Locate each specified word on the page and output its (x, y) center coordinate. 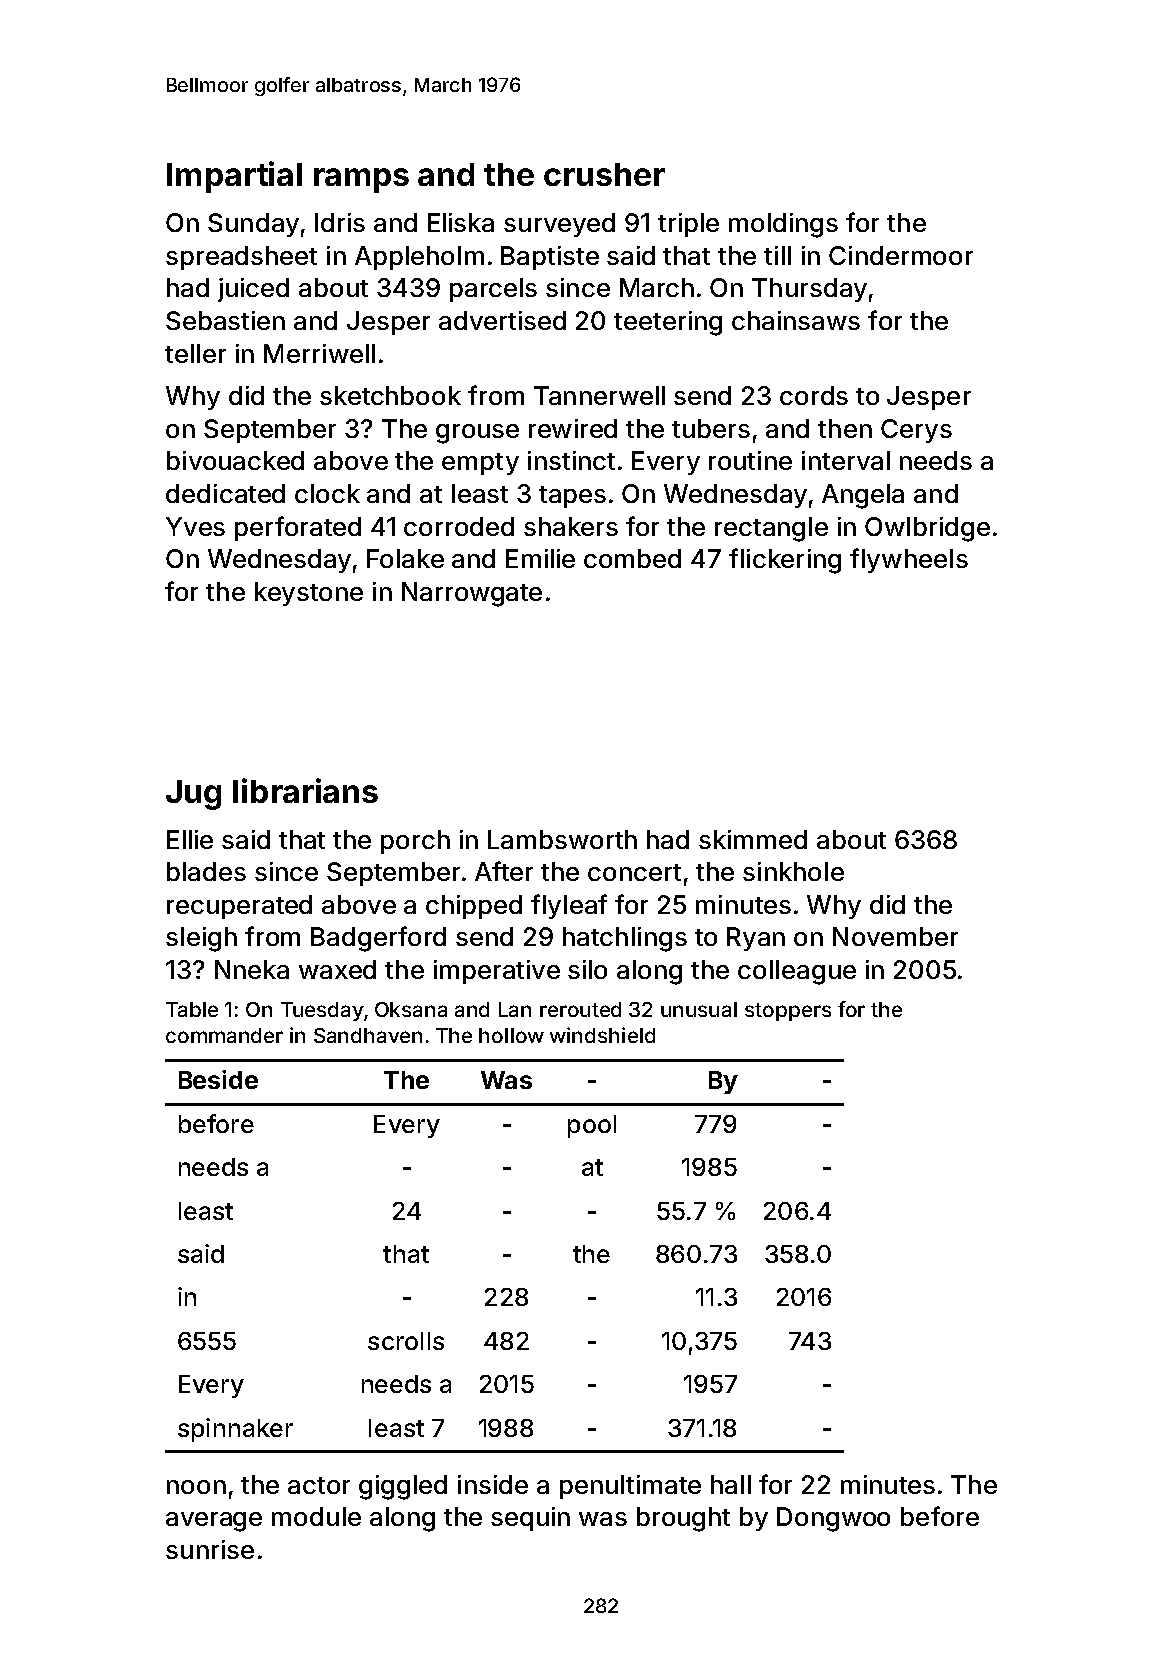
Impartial (234, 177)
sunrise (210, 1549)
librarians (305, 790)
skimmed (753, 839)
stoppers (788, 1012)
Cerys (916, 431)
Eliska (461, 222)
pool (592, 1126)
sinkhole (793, 871)
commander (224, 1035)
